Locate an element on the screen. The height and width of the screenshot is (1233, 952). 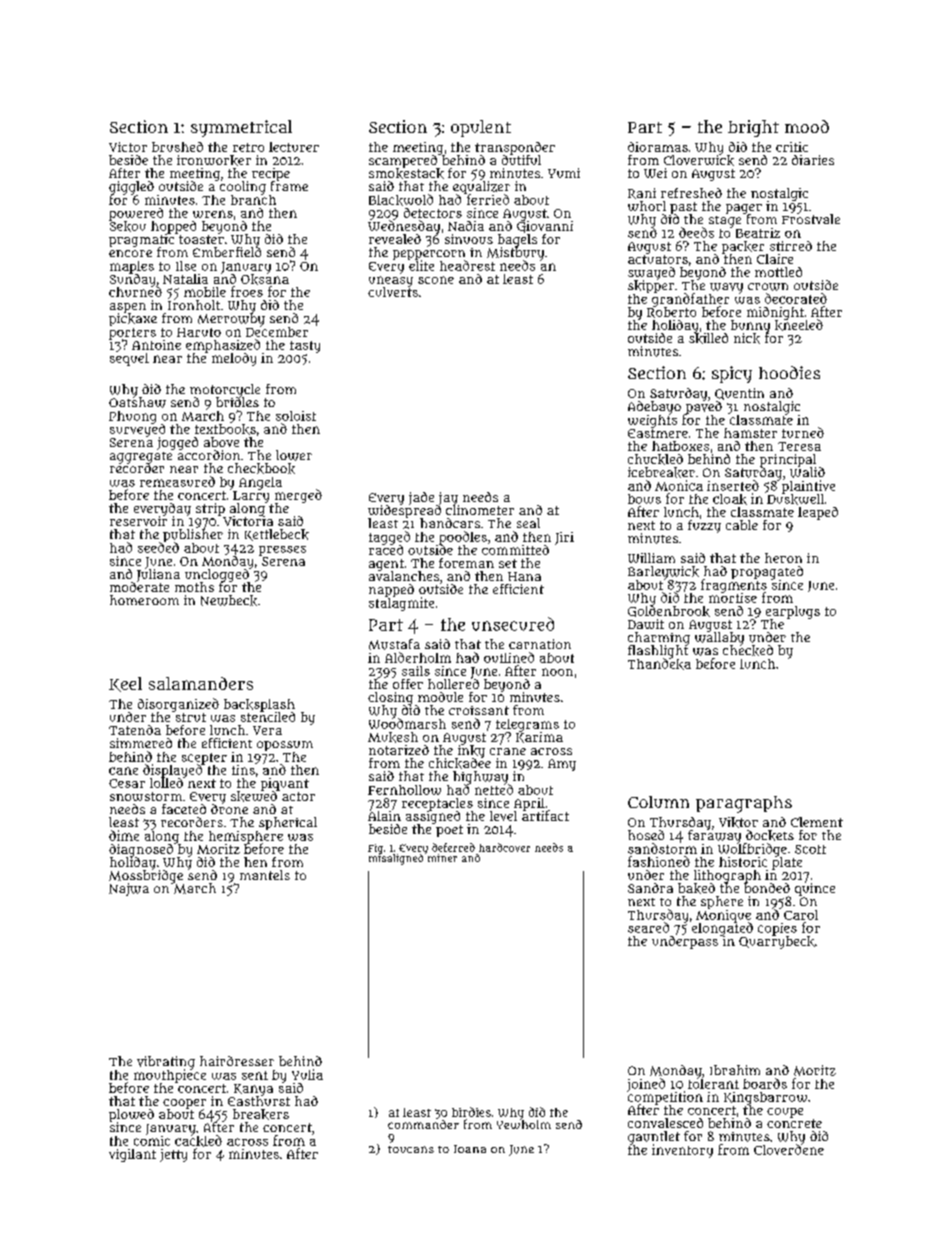
soloist is located at coordinates (296, 416).
